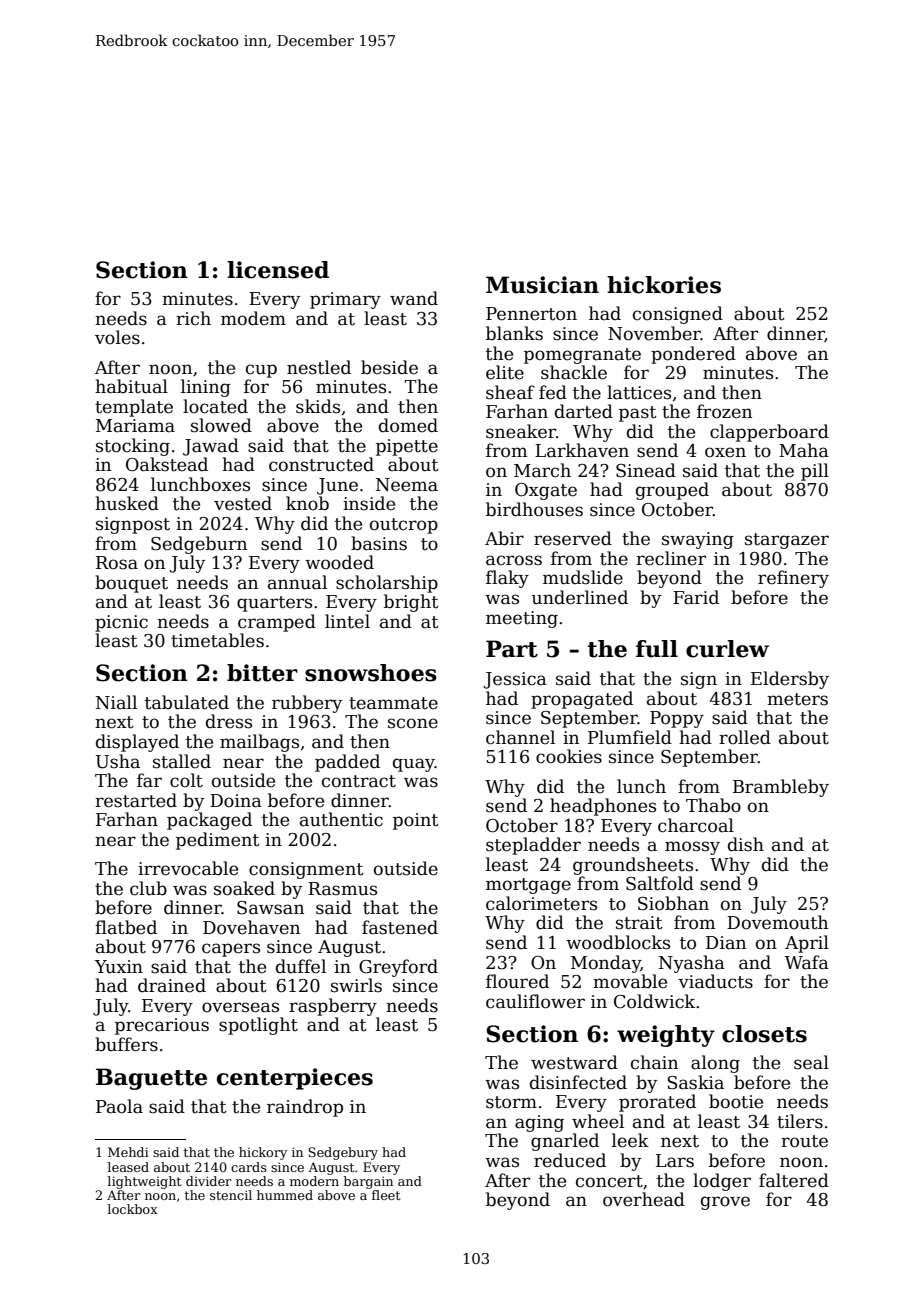 The height and width of the screenshot is (1314, 924). I want to click on husked, so click(127, 503).
